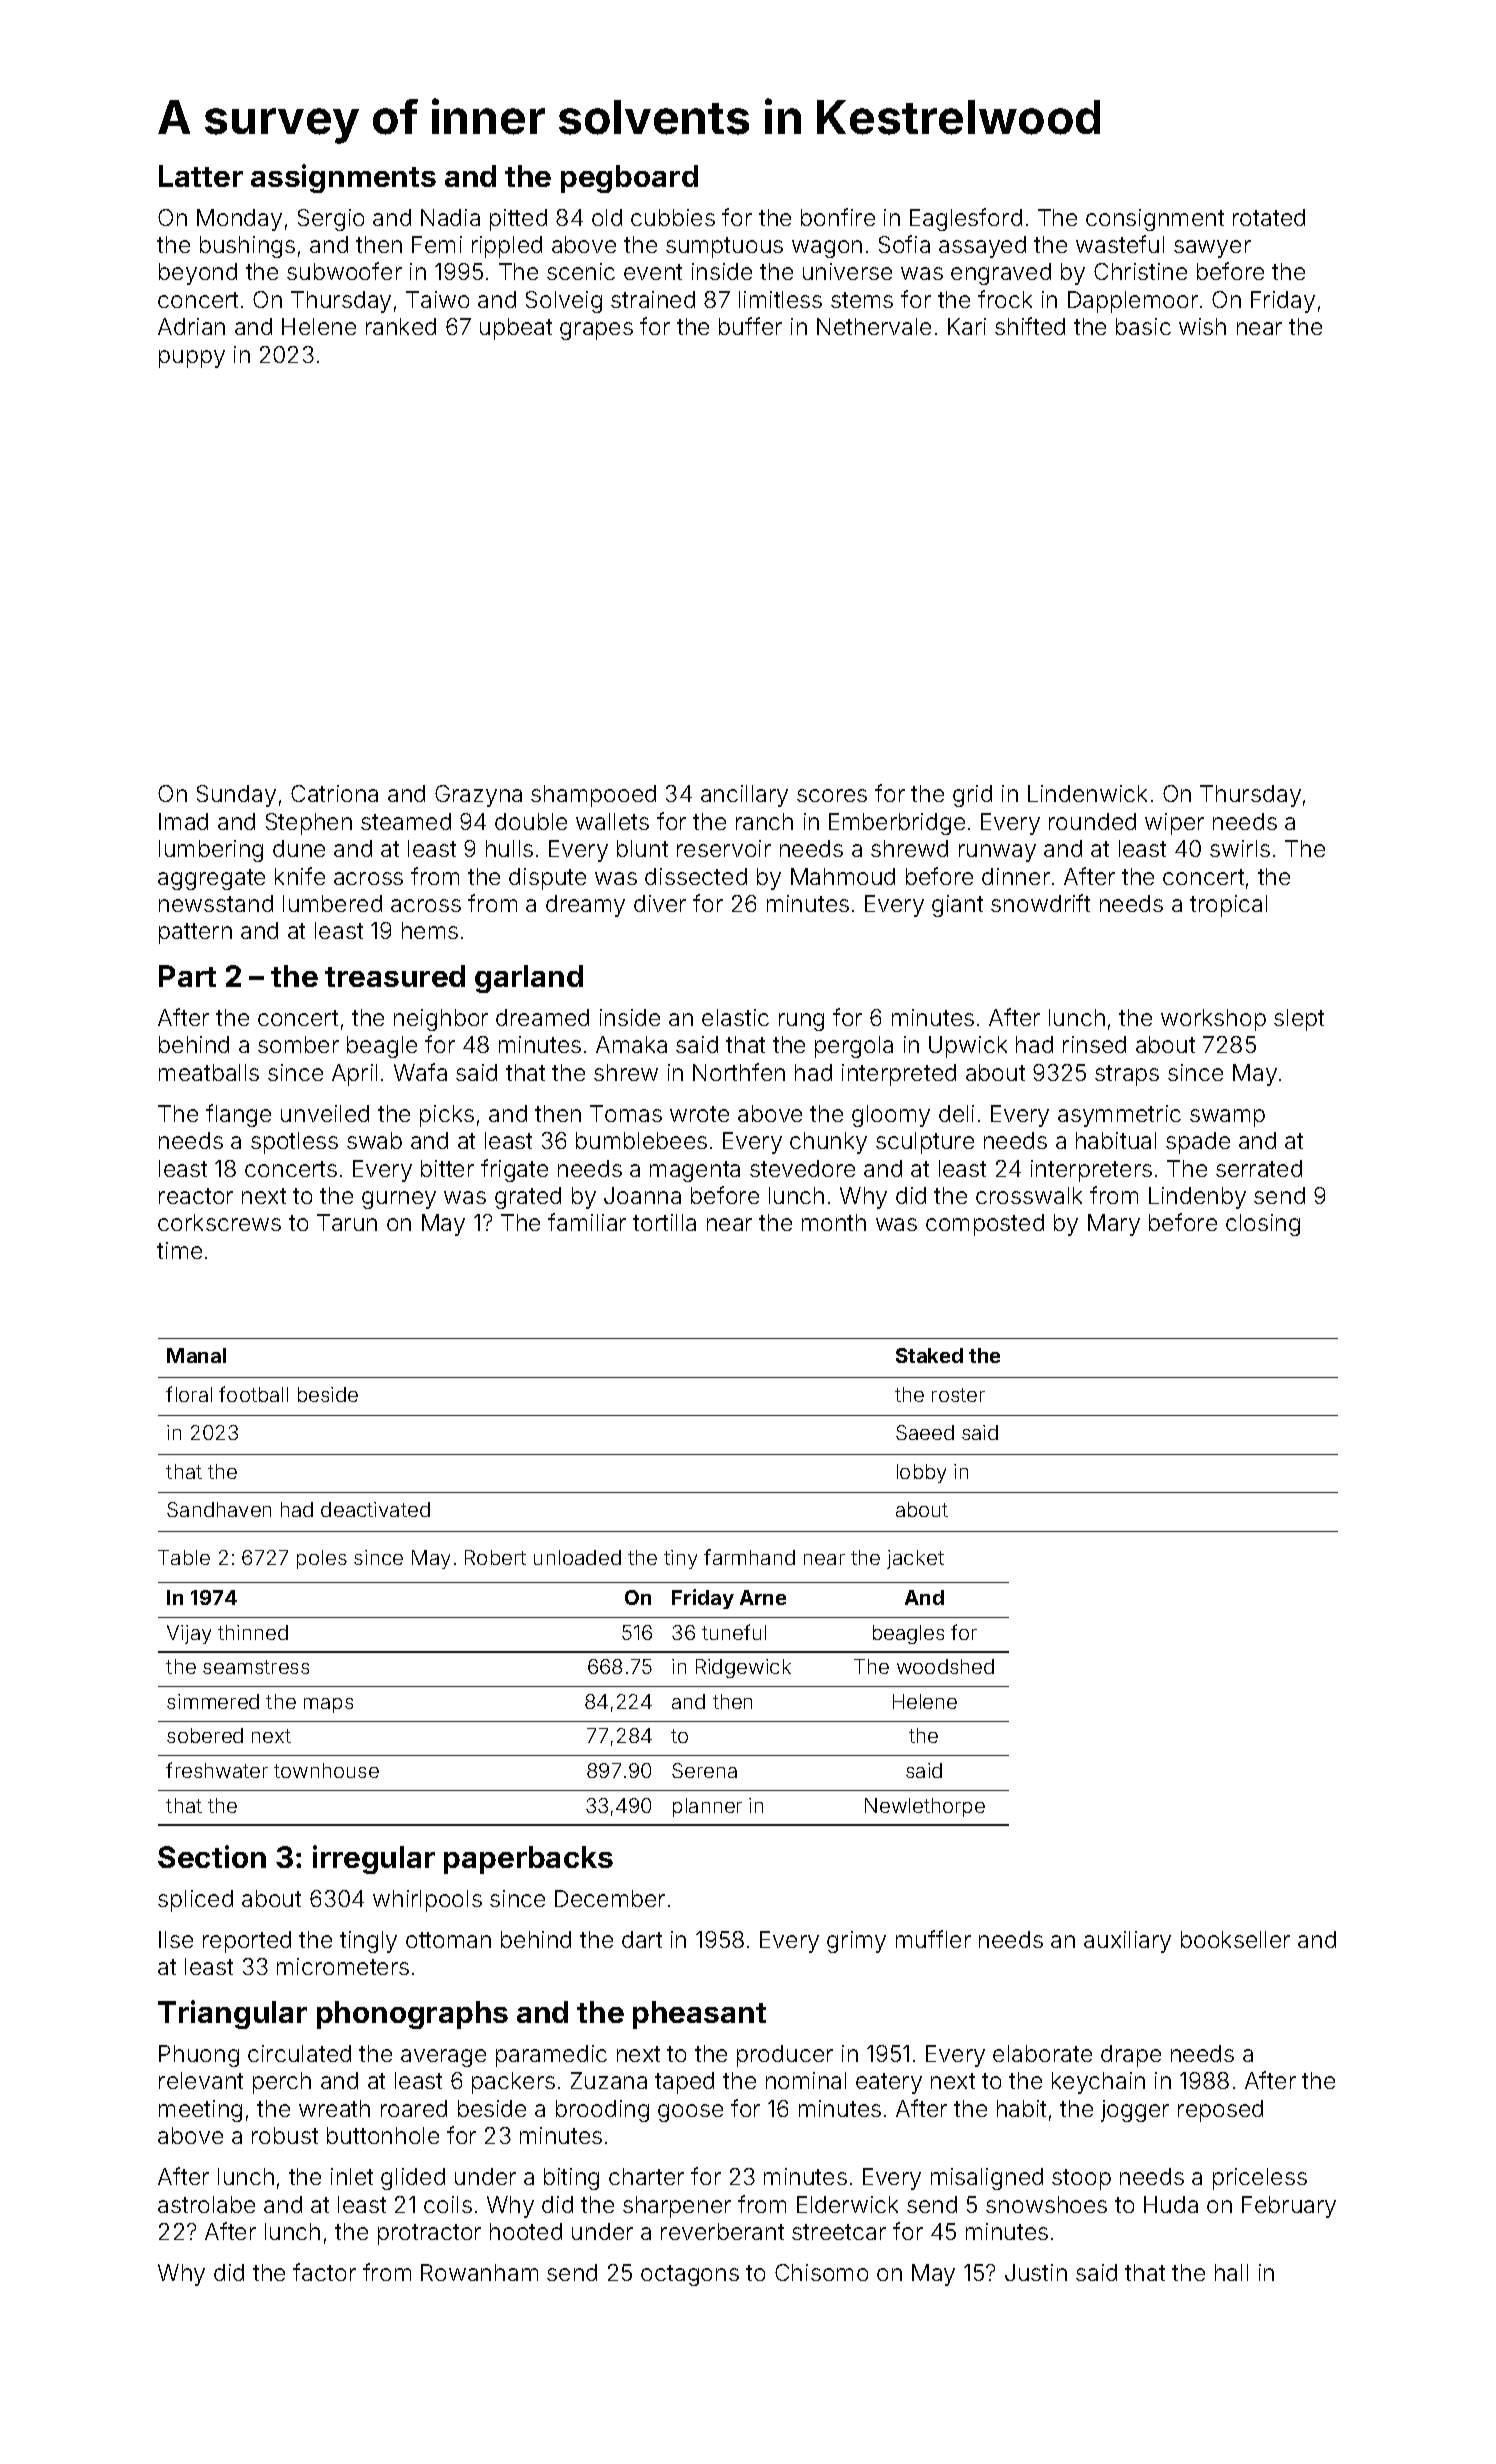 The height and width of the screenshot is (2464, 1496). Describe the element at coordinates (334, 793) in the screenshot. I see `Catriona` at that location.
